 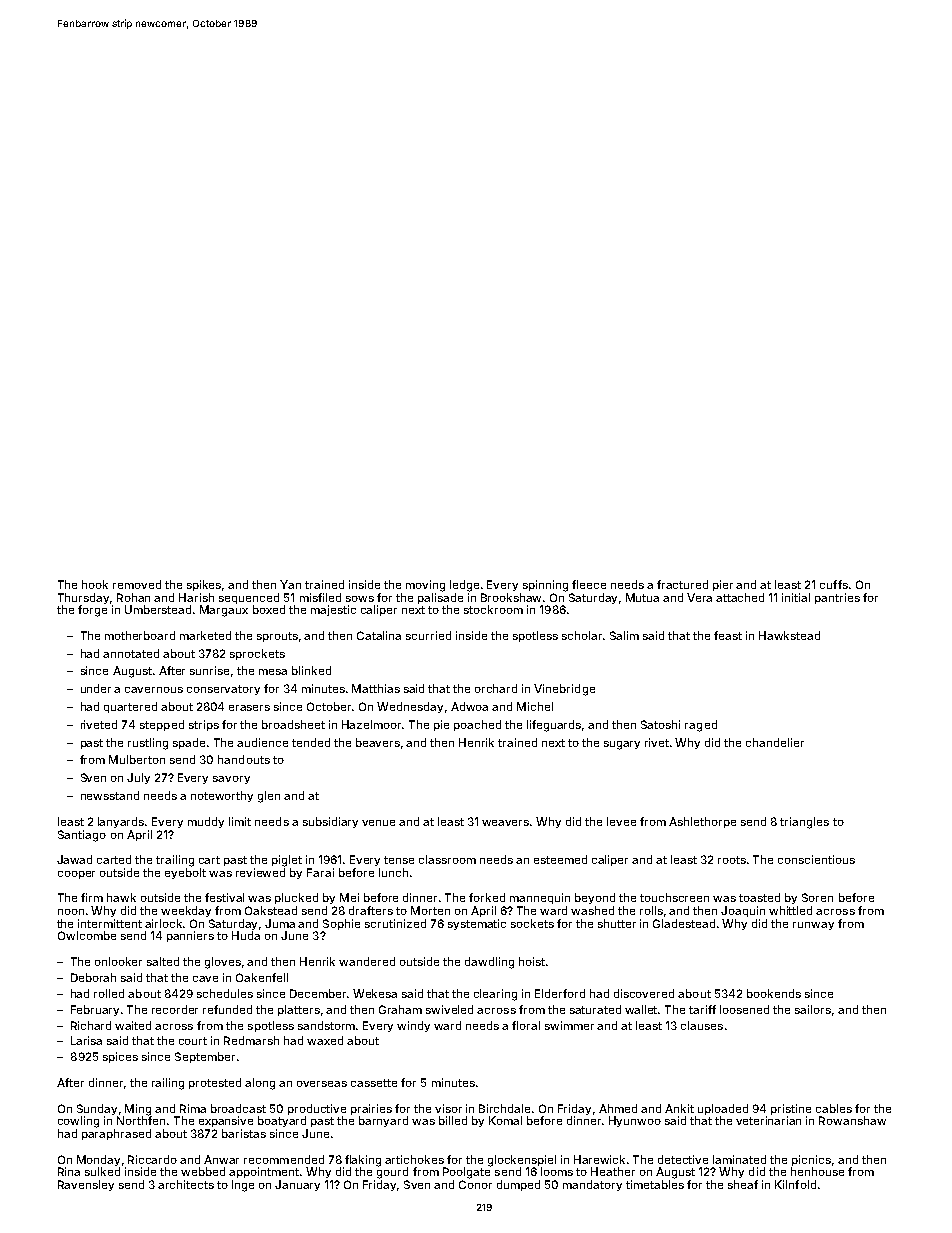 I want to click on January, so click(x=297, y=1185).
